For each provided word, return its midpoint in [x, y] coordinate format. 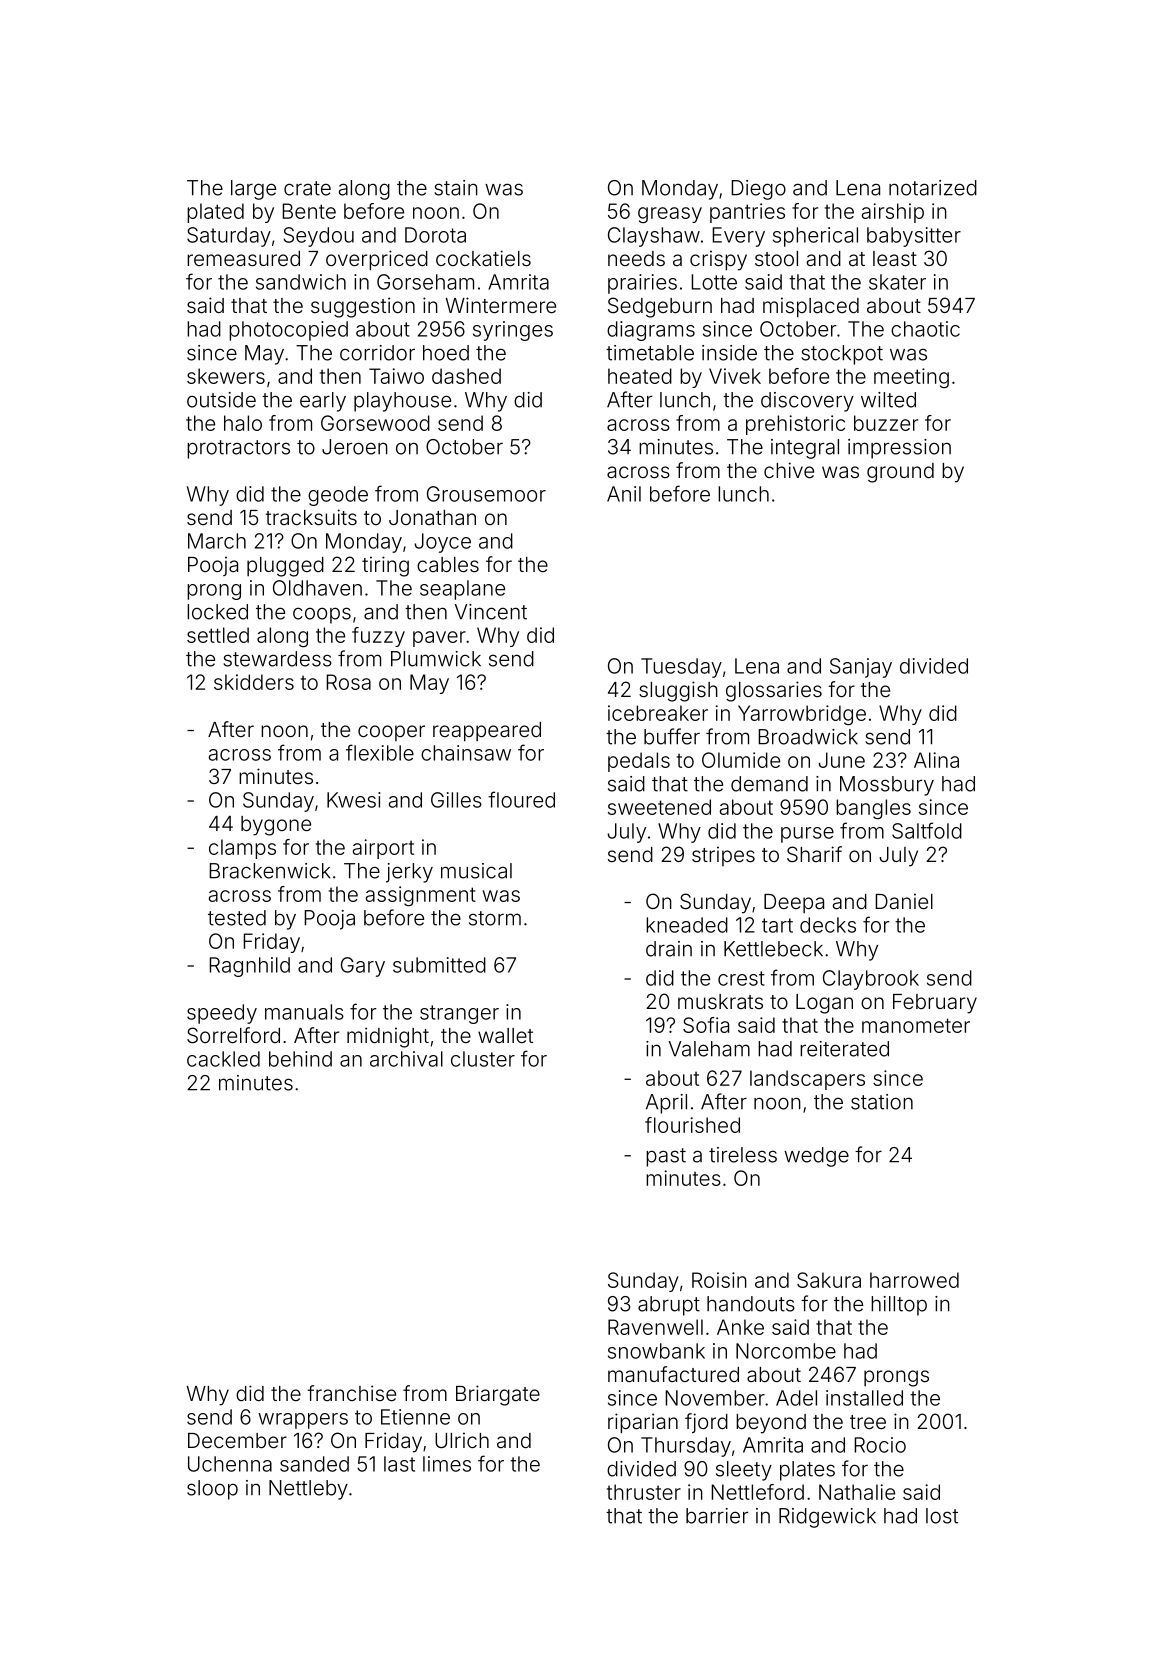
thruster [644, 1492]
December [237, 1440]
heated [640, 376]
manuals [304, 1012]
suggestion [363, 307]
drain [669, 949]
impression [899, 449]
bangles [873, 809]
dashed [466, 376]
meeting [911, 378]
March [217, 541]
